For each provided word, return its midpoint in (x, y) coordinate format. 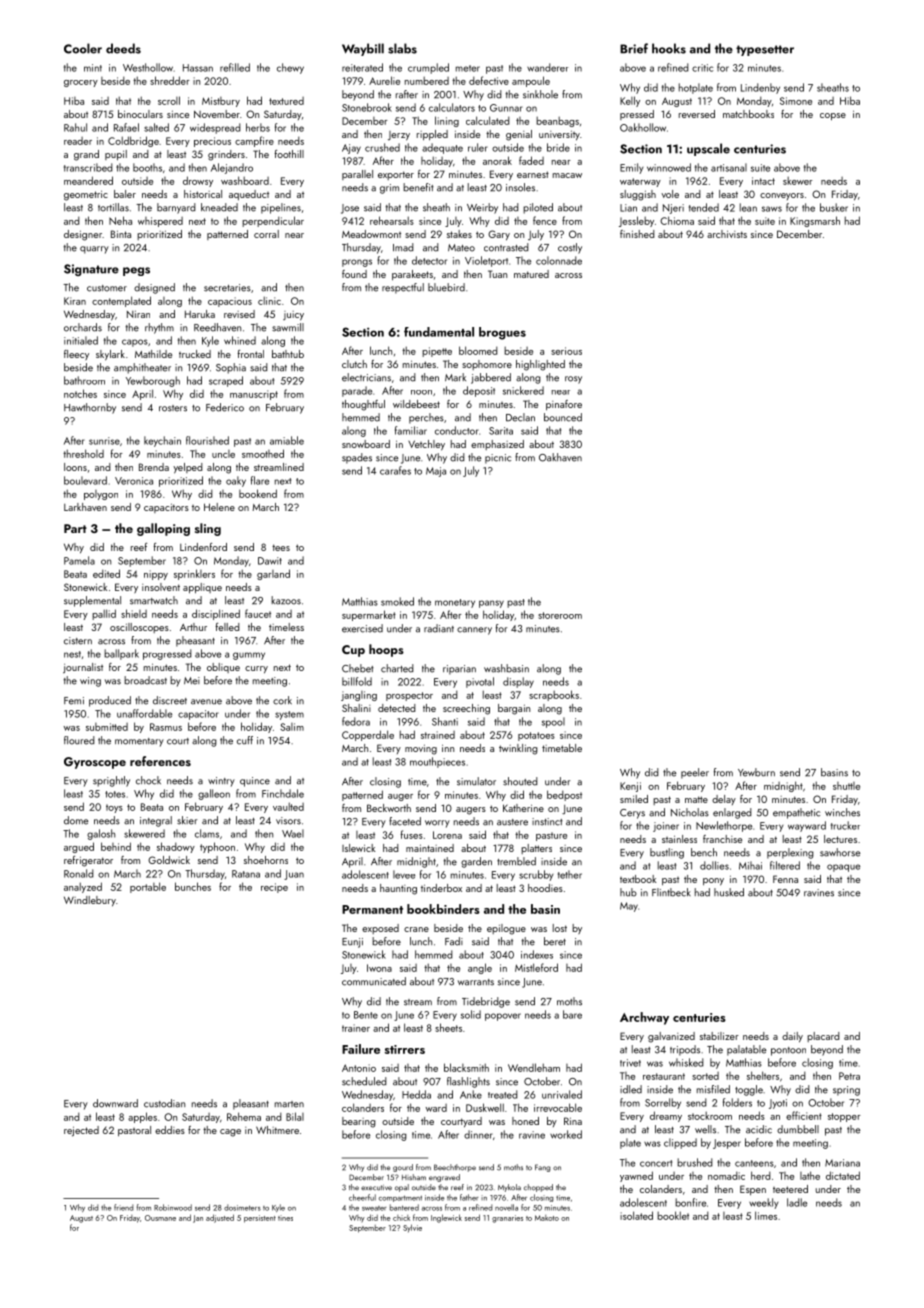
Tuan (497, 274)
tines (285, 1218)
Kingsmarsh (815, 221)
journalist (83, 668)
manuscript (254, 395)
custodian (164, 1103)
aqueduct (249, 195)
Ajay (351, 149)
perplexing (790, 853)
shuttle (846, 786)
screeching (466, 709)
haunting (398, 889)
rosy (573, 380)
